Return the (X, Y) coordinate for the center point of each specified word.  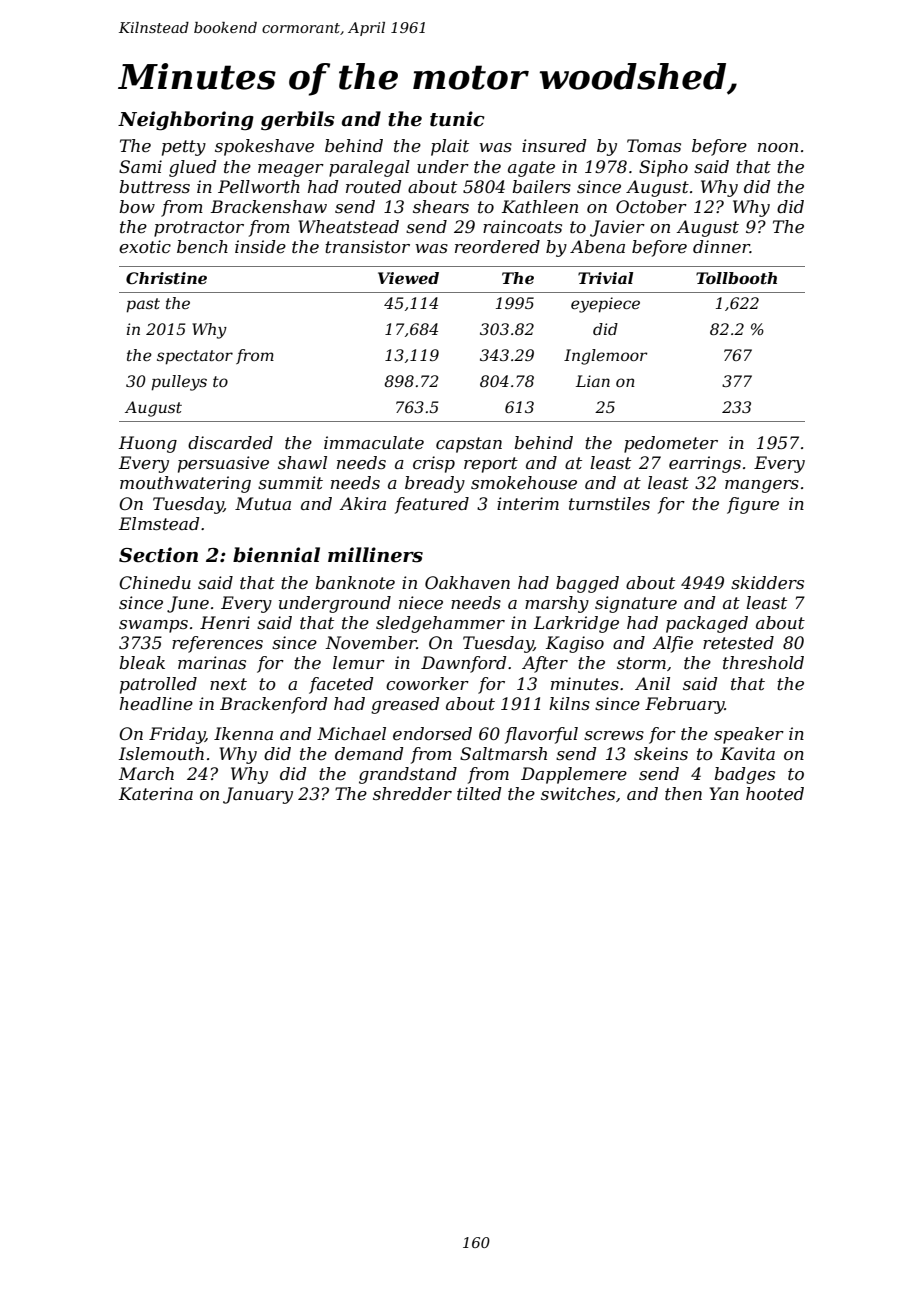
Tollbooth (736, 278)
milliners (375, 555)
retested (738, 642)
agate (531, 169)
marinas (212, 662)
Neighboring (186, 121)
